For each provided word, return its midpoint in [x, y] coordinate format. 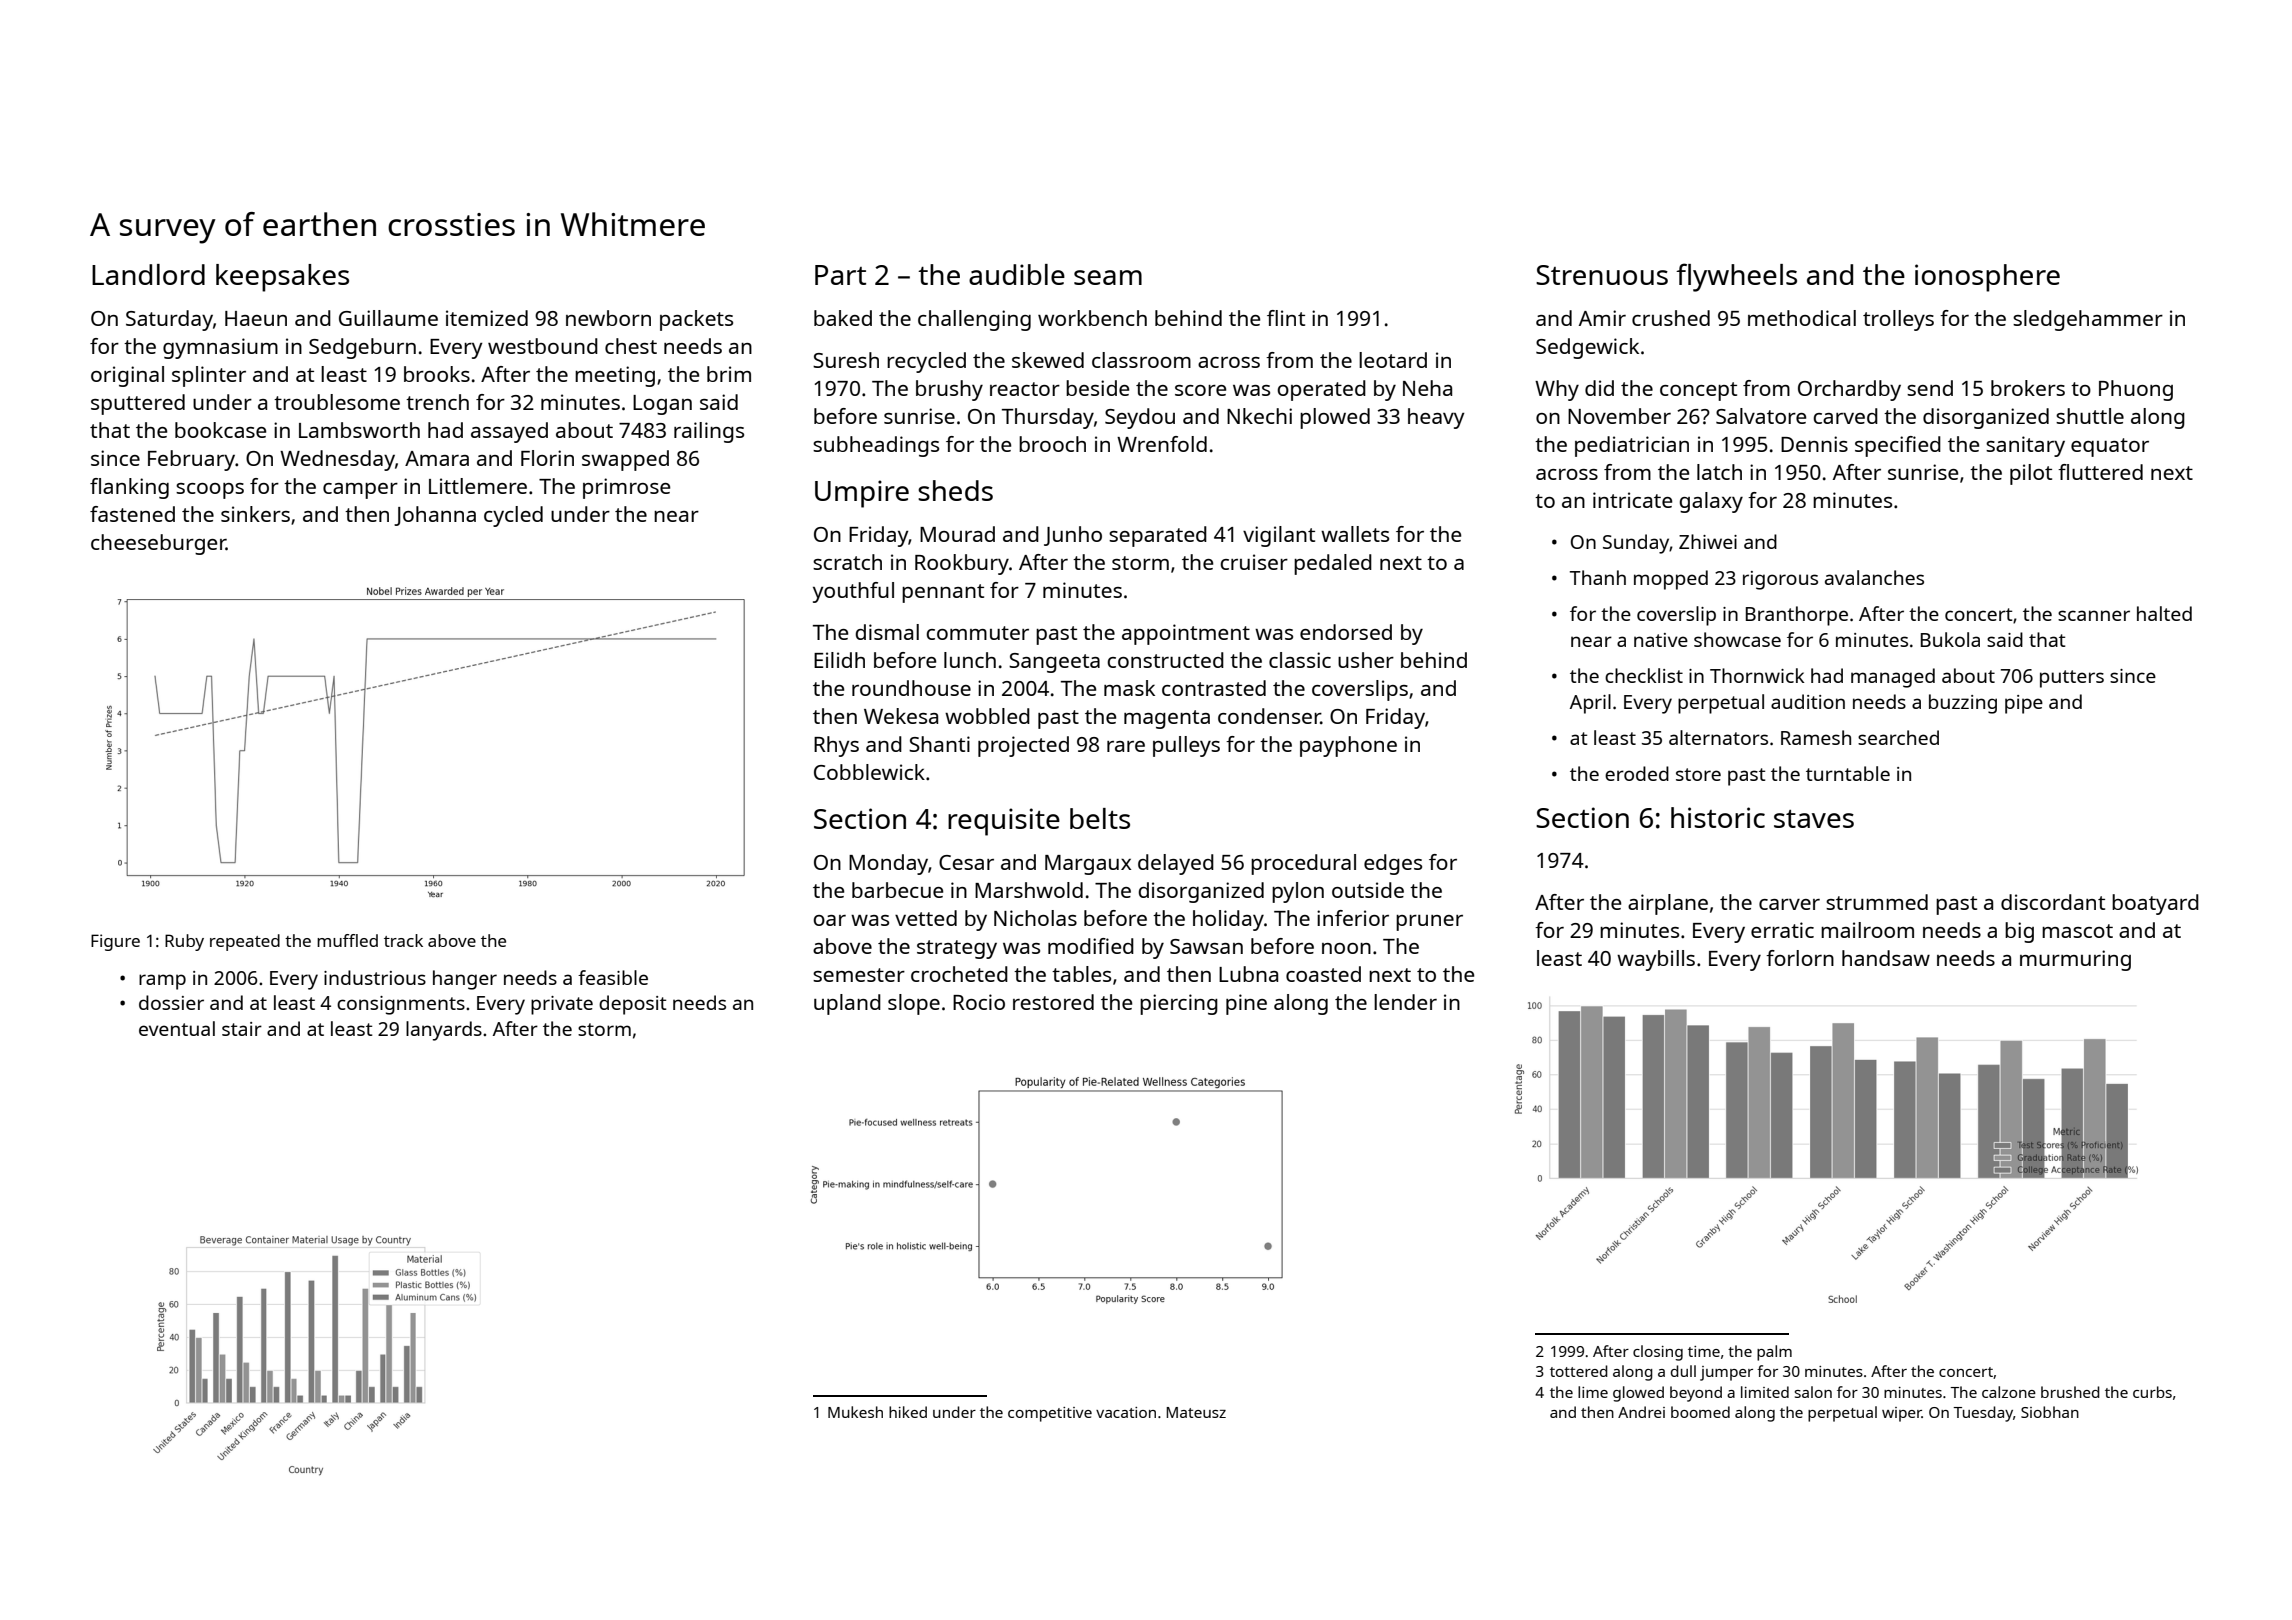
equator [2110, 447]
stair [242, 1029]
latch [1719, 472]
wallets [1355, 534]
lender [1405, 1002]
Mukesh [855, 1412]
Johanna [435, 516]
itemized [487, 318]
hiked [908, 1412]
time [1704, 1351]
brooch [1052, 444]
